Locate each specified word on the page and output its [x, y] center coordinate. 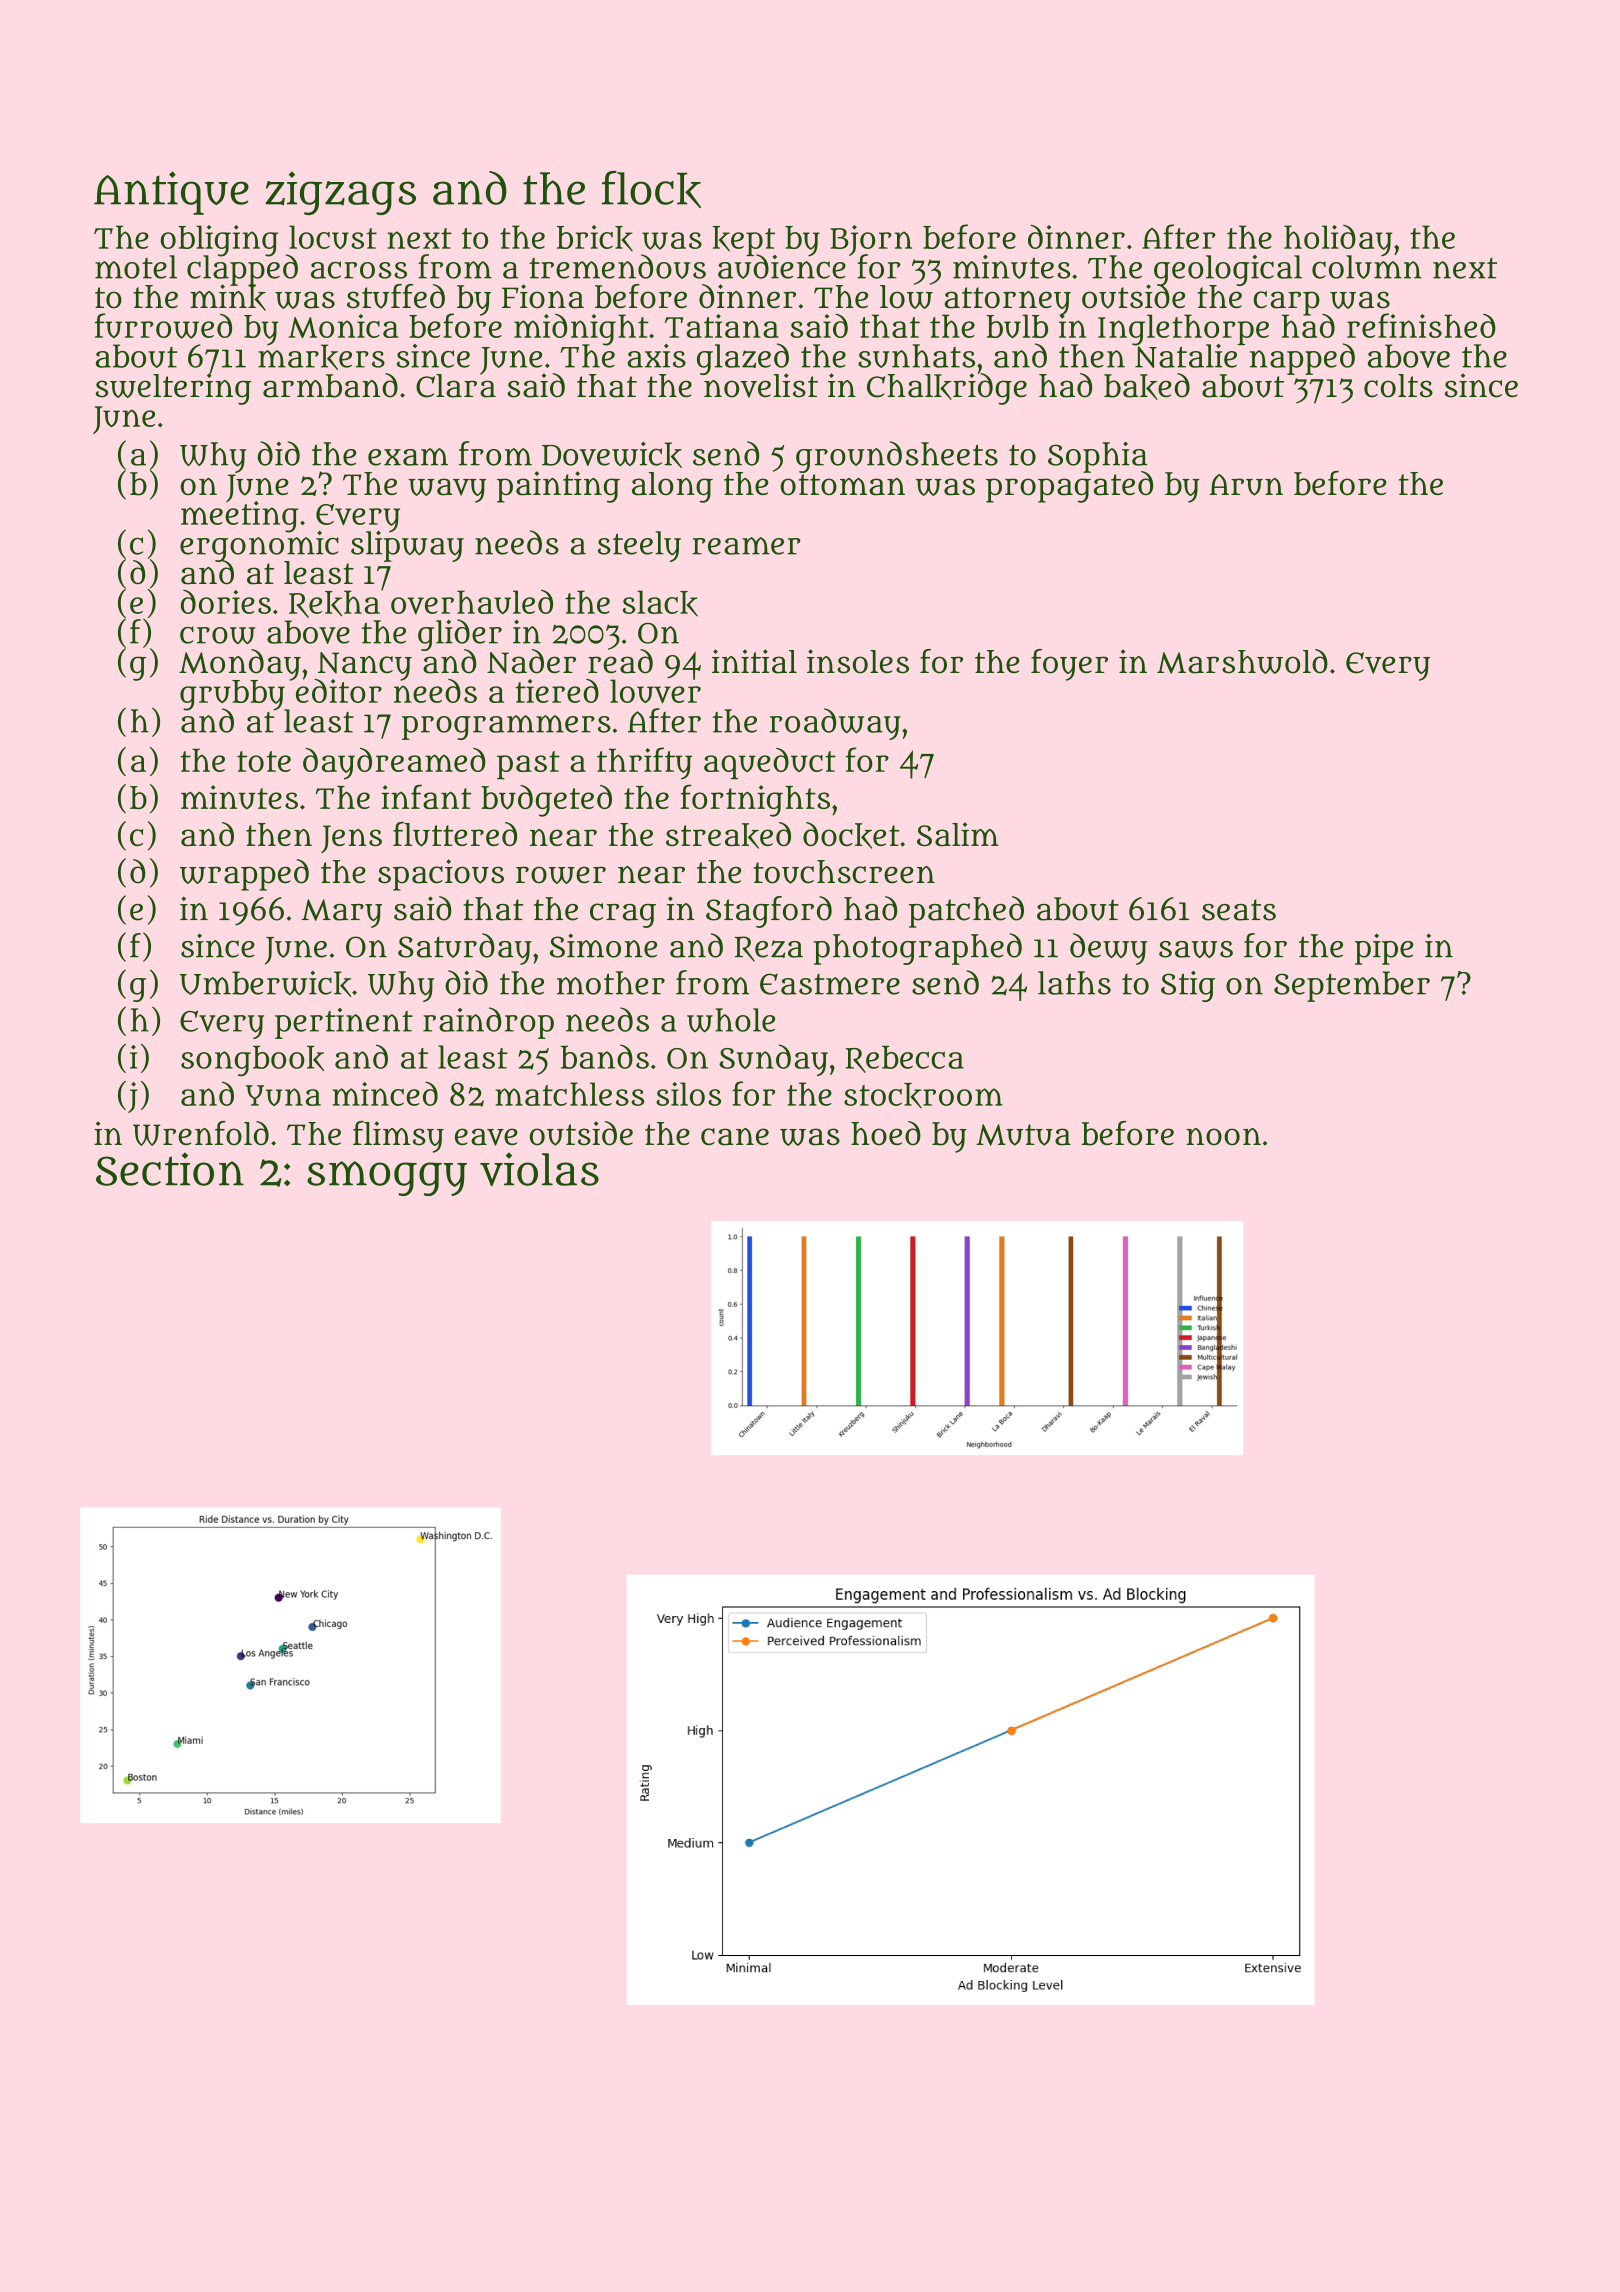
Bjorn [871, 240]
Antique [171, 193]
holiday [1338, 240]
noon [1223, 1137]
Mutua [1023, 1135]
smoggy [387, 1178]
